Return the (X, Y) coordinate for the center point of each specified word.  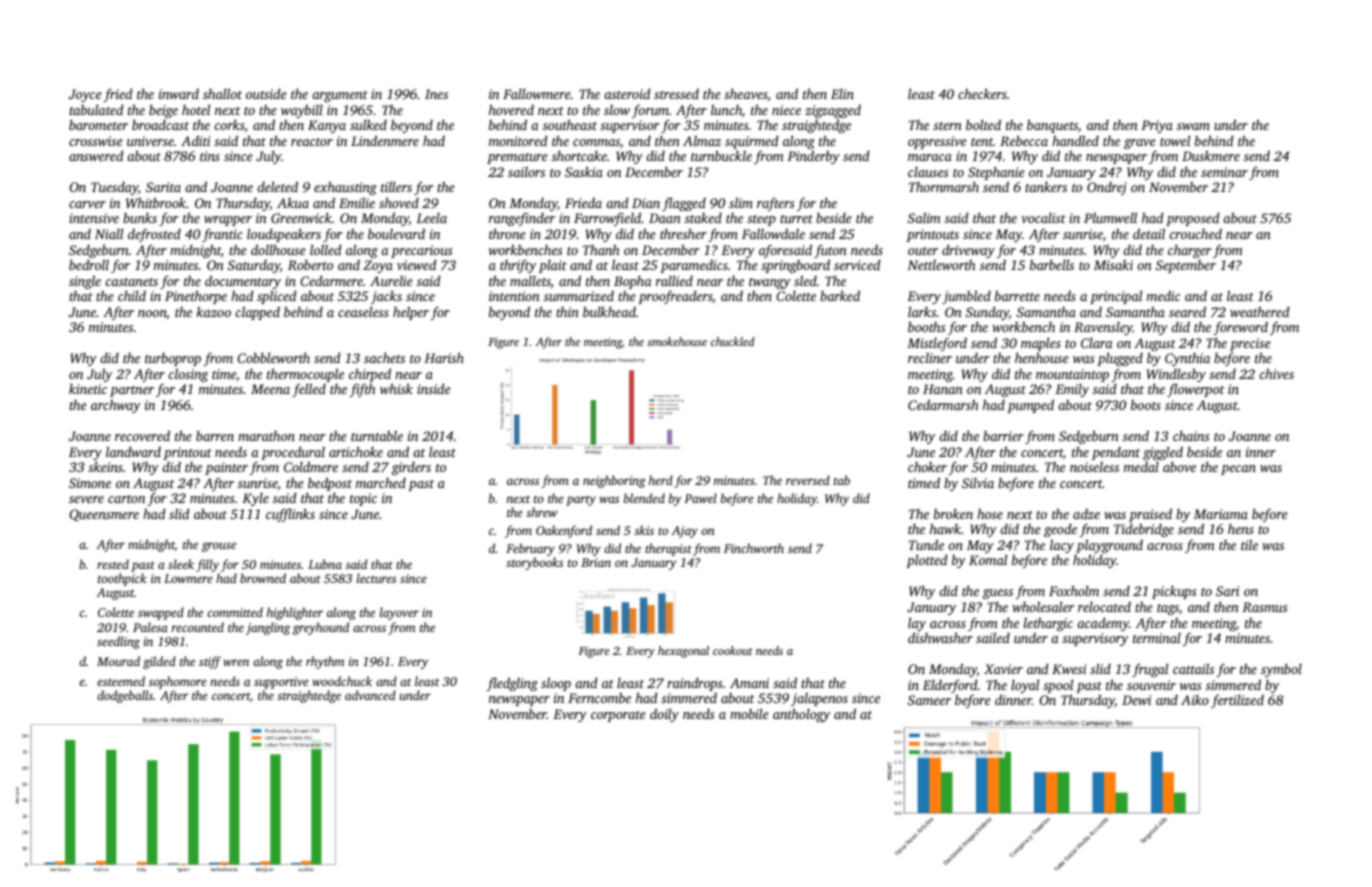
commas (596, 142)
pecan (1238, 470)
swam (1193, 126)
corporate (618, 716)
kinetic (88, 389)
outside (266, 94)
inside (434, 389)
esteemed (121, 681)
